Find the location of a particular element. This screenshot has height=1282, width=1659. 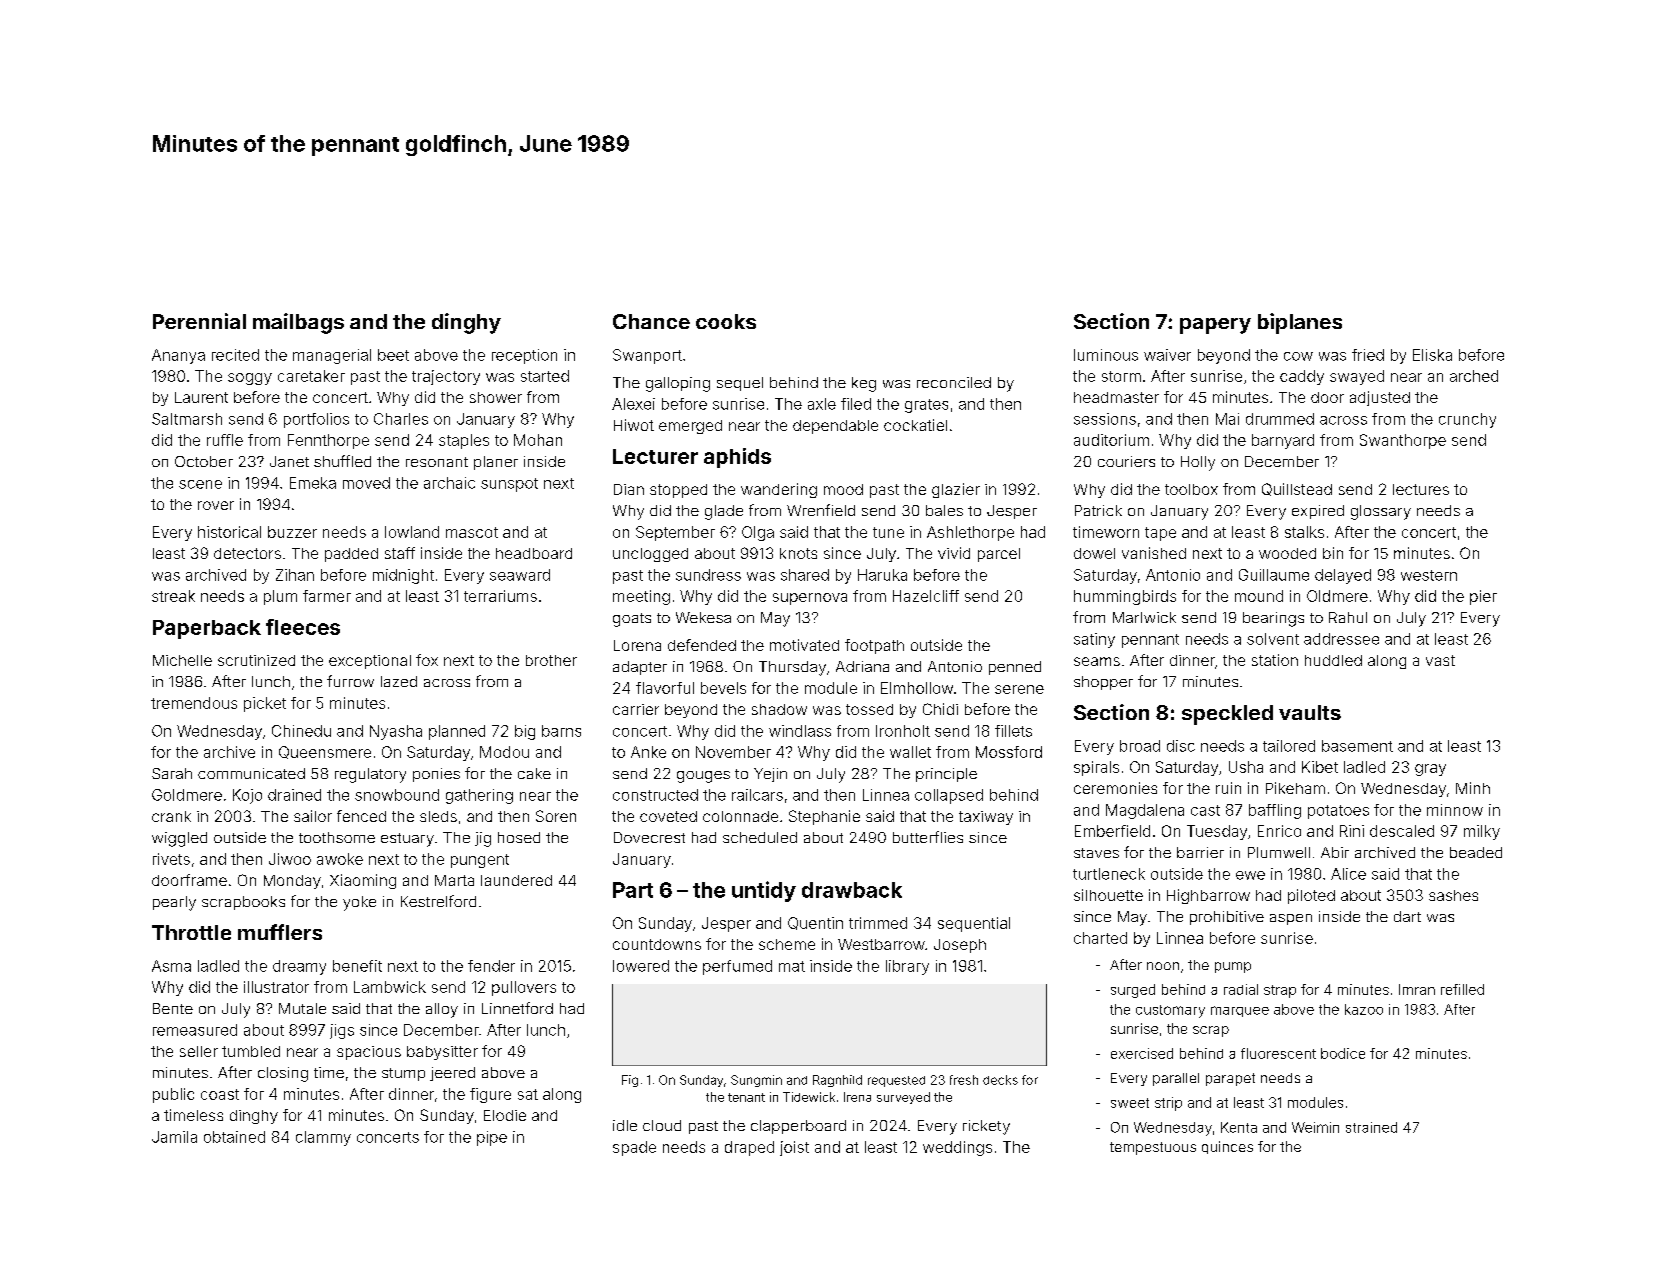

clammy is located at coordinates (323, 1138).
